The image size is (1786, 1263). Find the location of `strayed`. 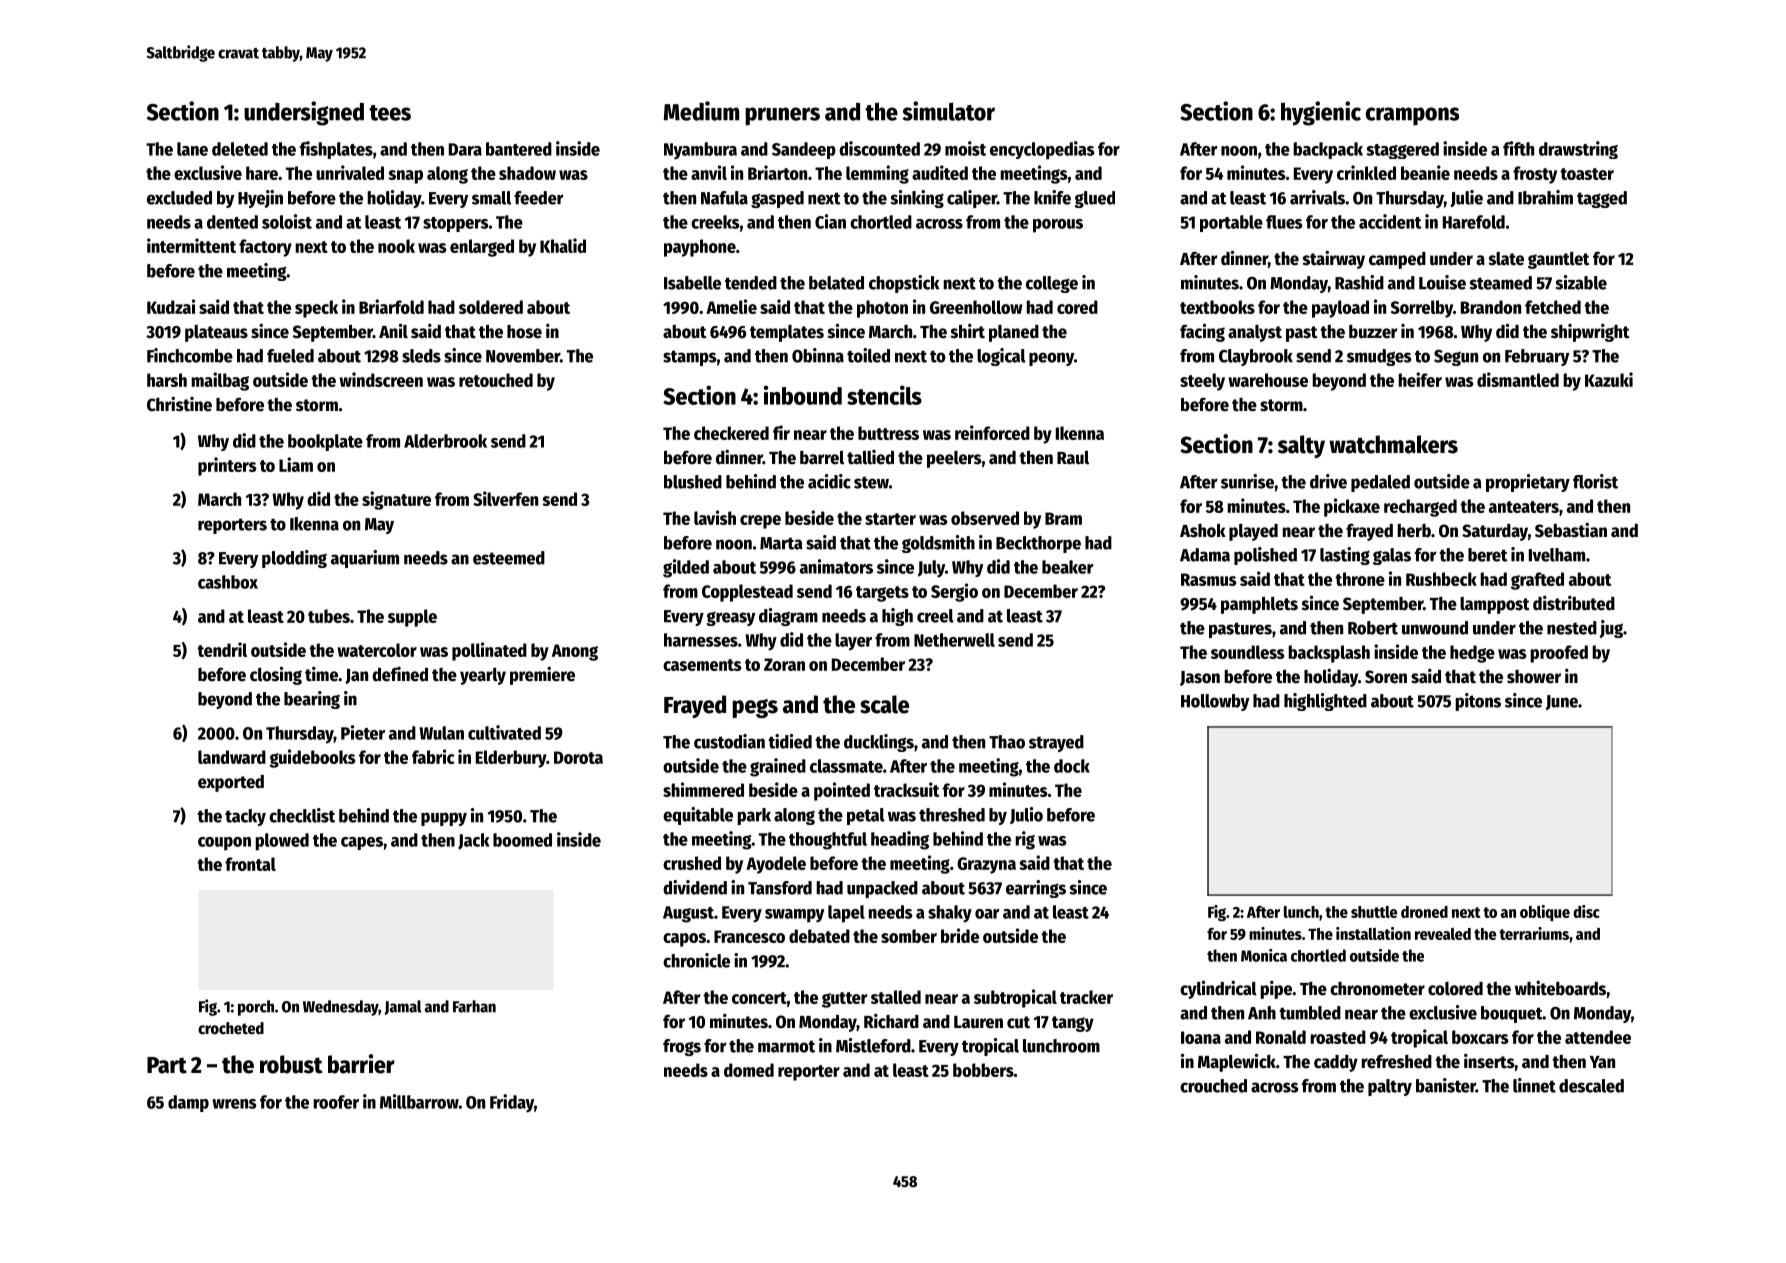

strayed is located at coordinates (1056, 743).
